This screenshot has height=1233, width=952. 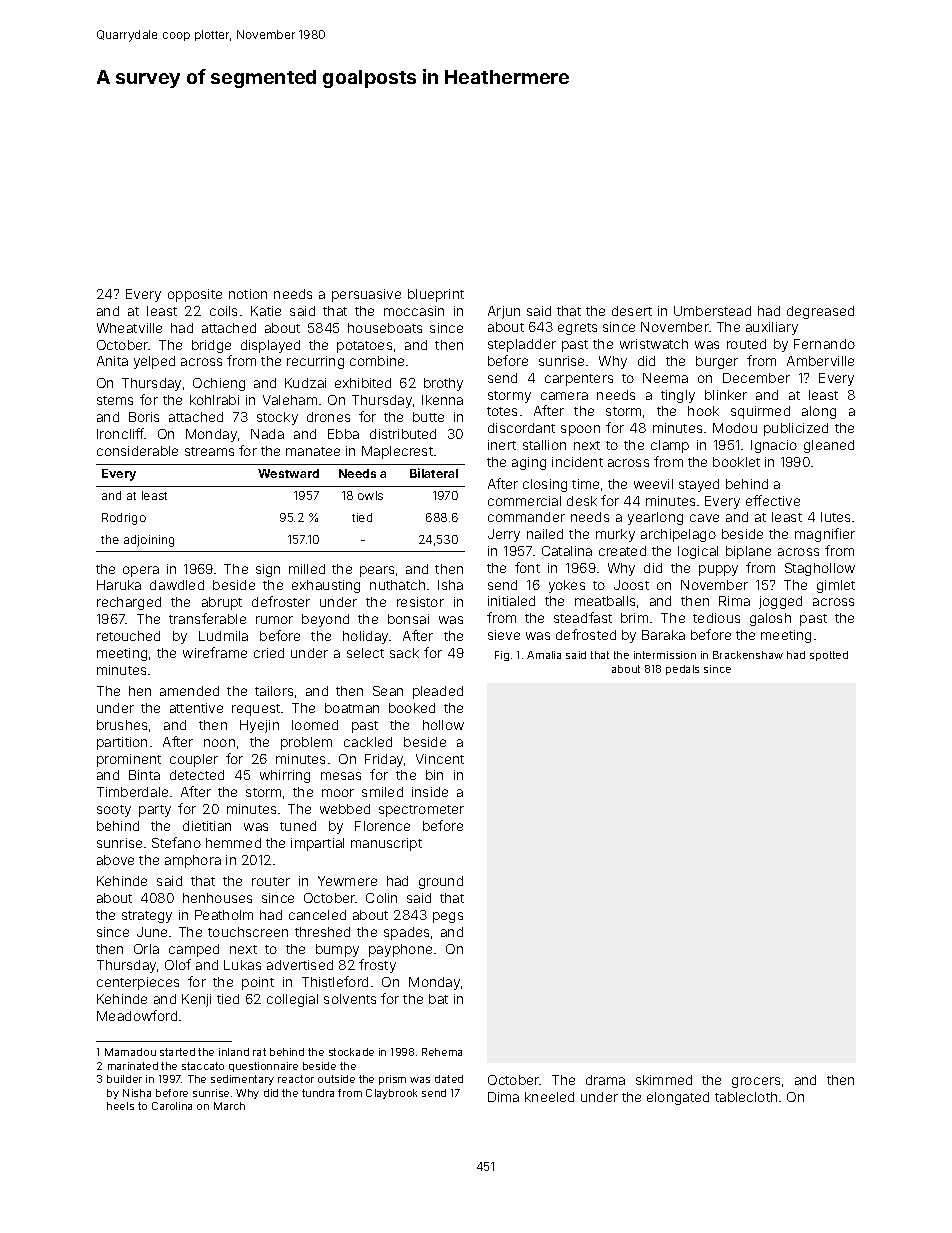 What do you see at coordinates (829, 656) in the screenshot?
I see `spotted` at bounding box center [829, 656].
